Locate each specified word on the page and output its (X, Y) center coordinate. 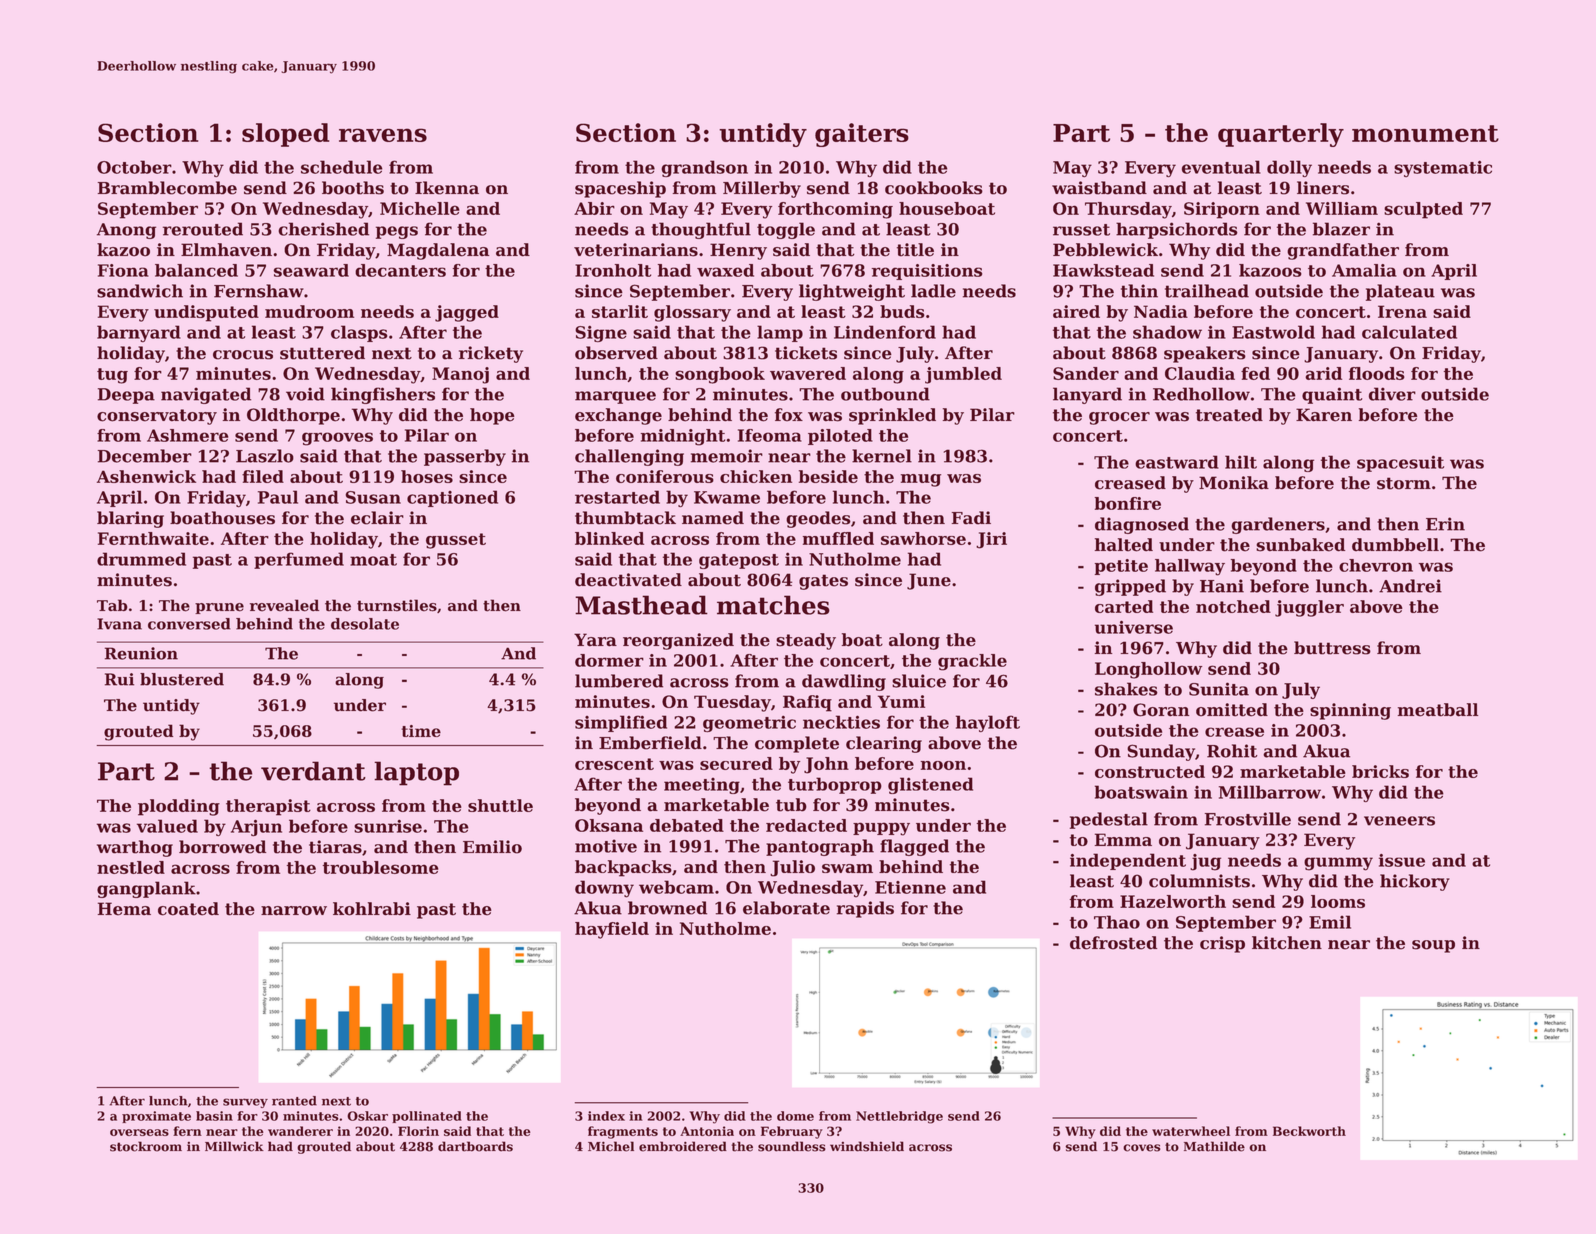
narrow (294, 911)
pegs (397, 232)
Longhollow (1148, 670)
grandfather (1343, 251)
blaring (130, 519)
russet (1081, 230)
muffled (838, 538)
